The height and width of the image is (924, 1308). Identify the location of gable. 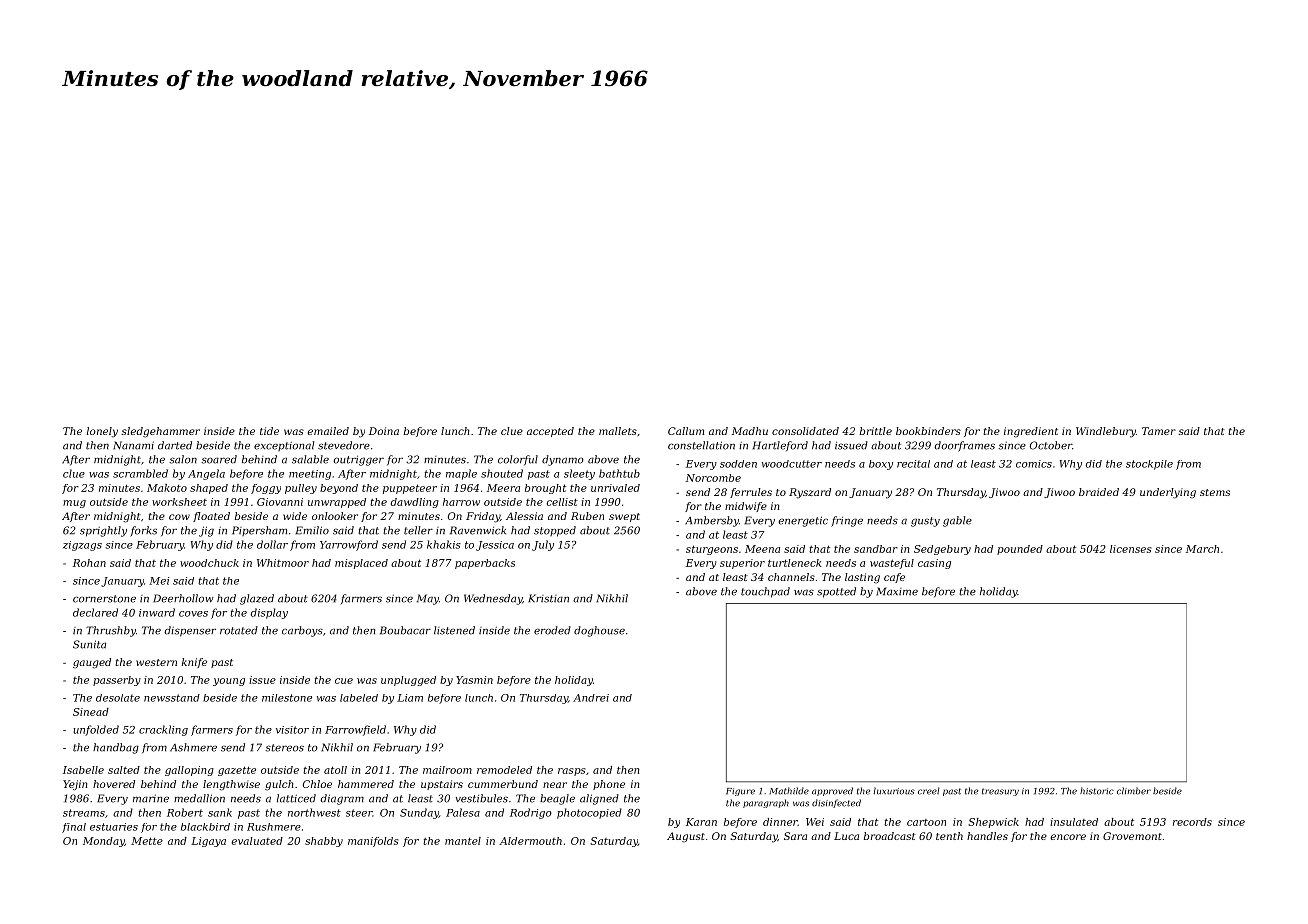
(957, 521).
